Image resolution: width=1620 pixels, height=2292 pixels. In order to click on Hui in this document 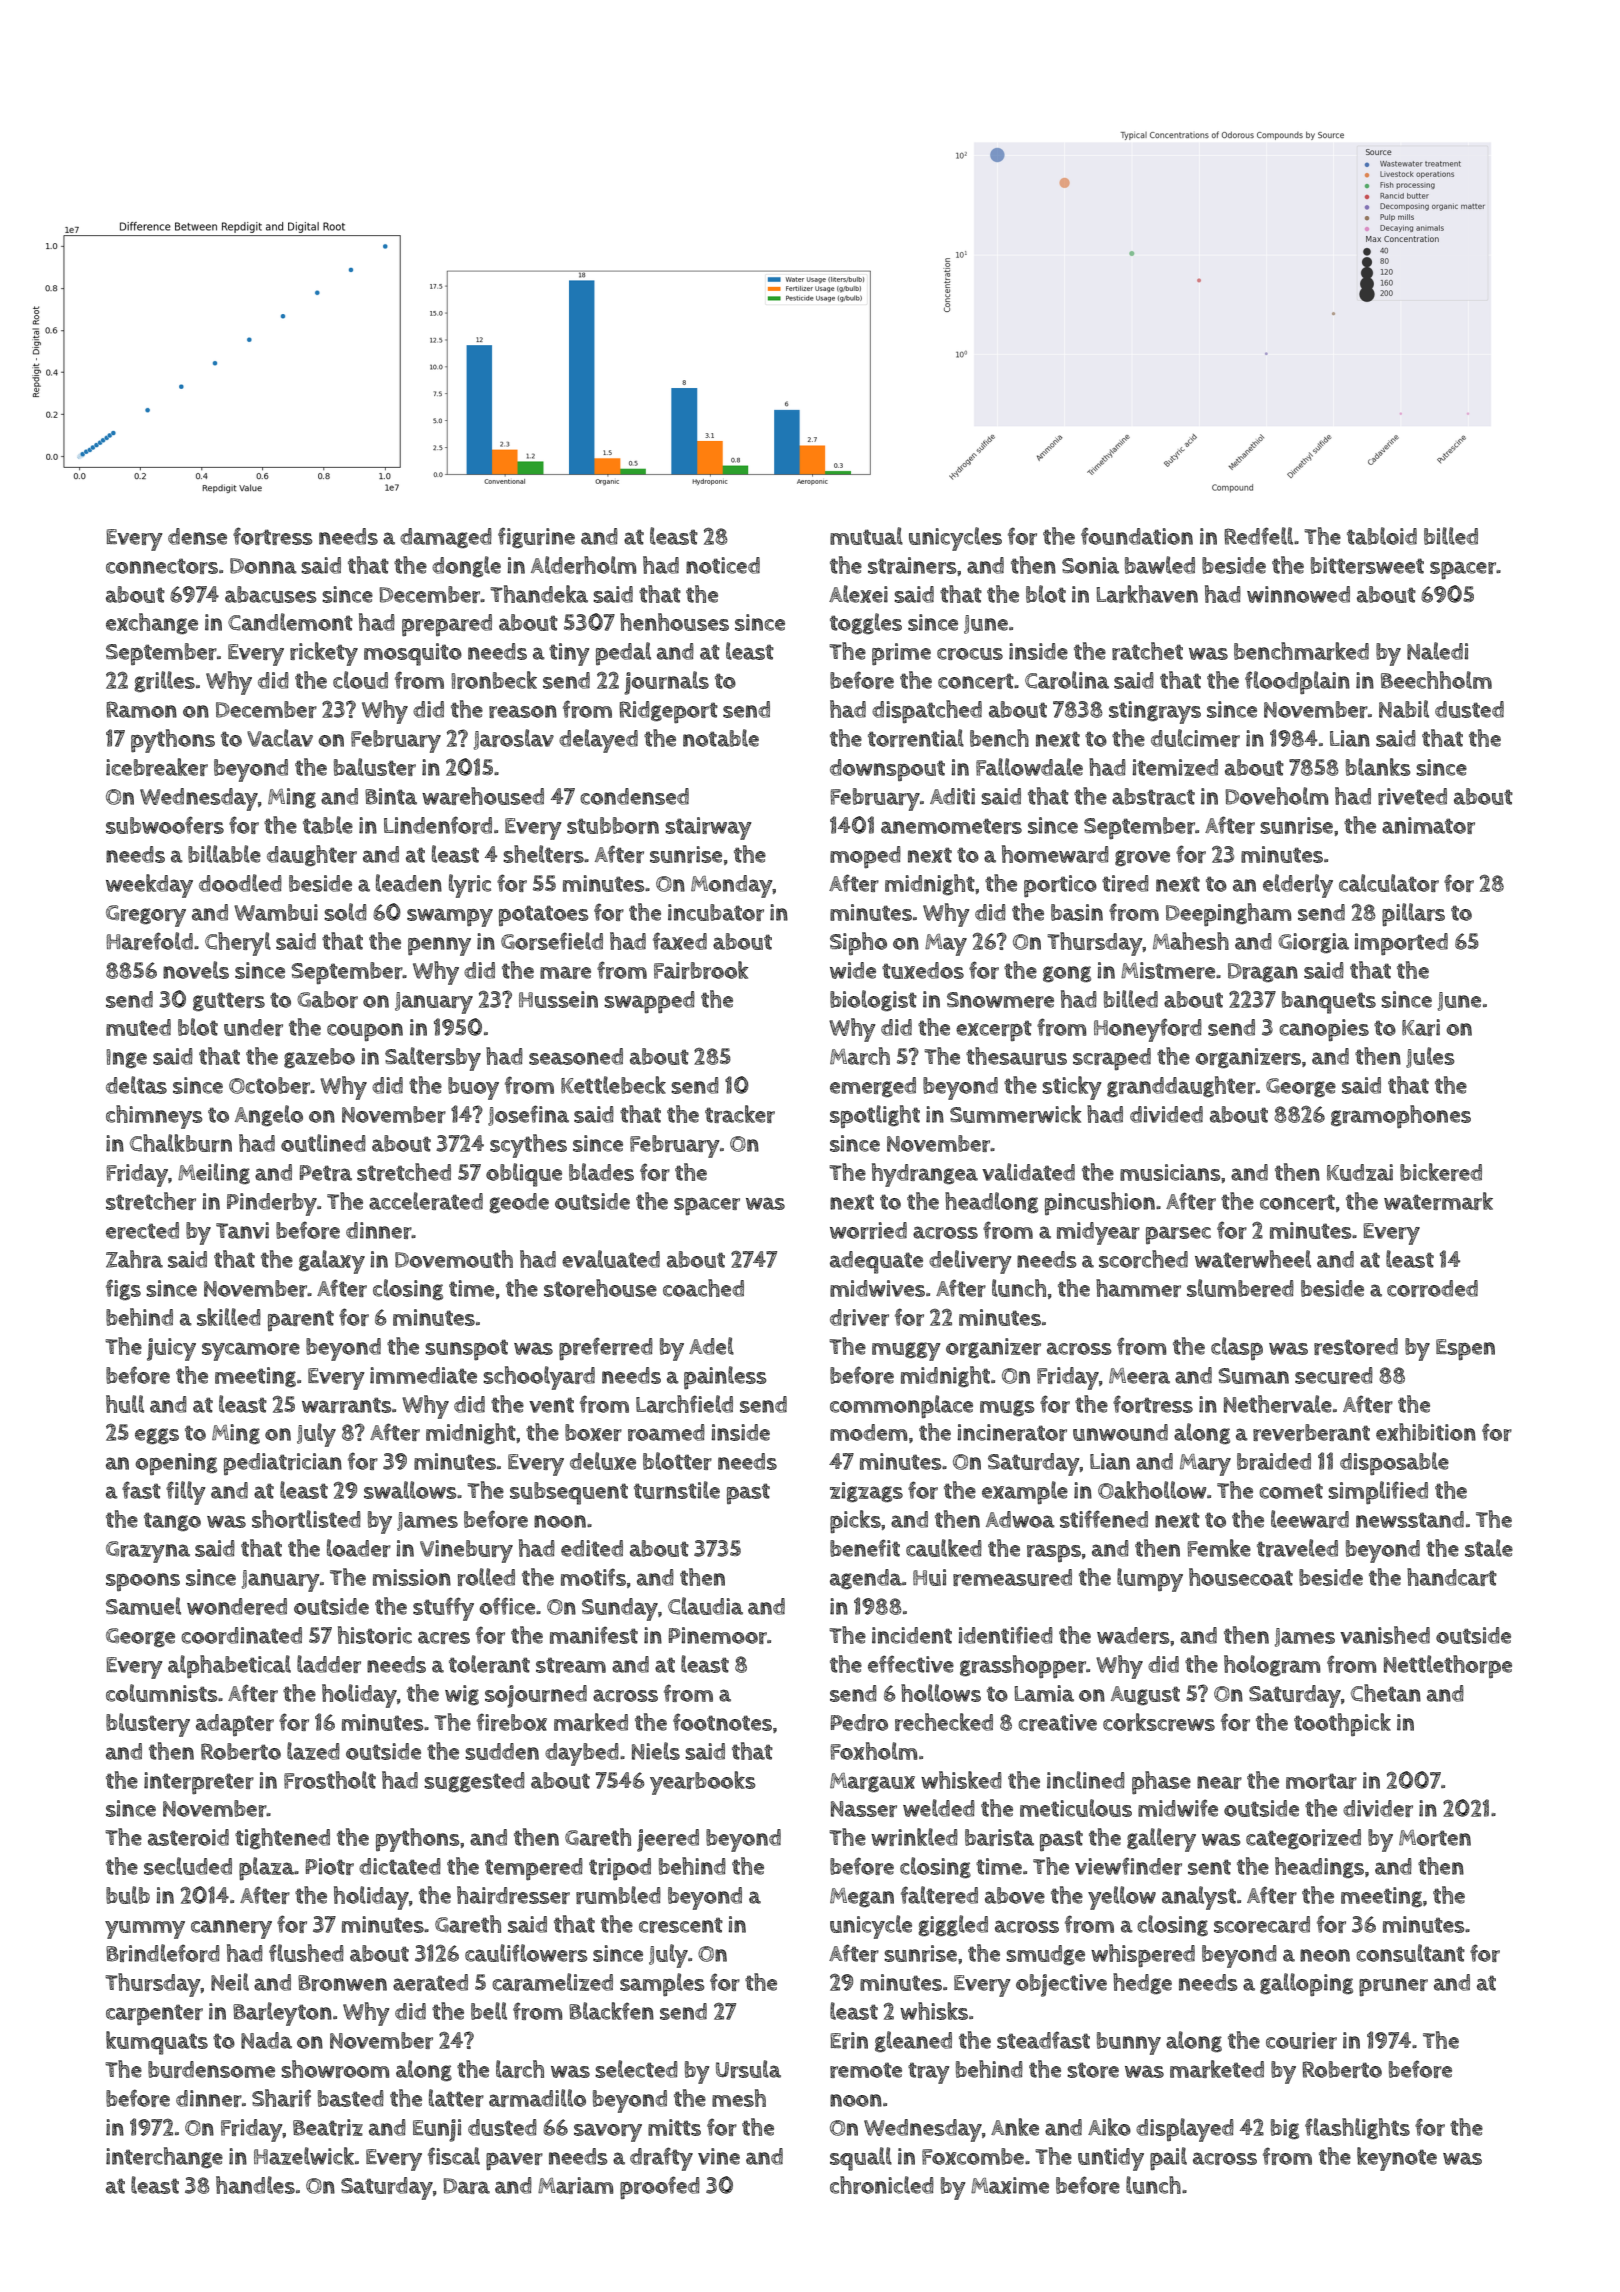, I will do `click(929, 1577)`.
